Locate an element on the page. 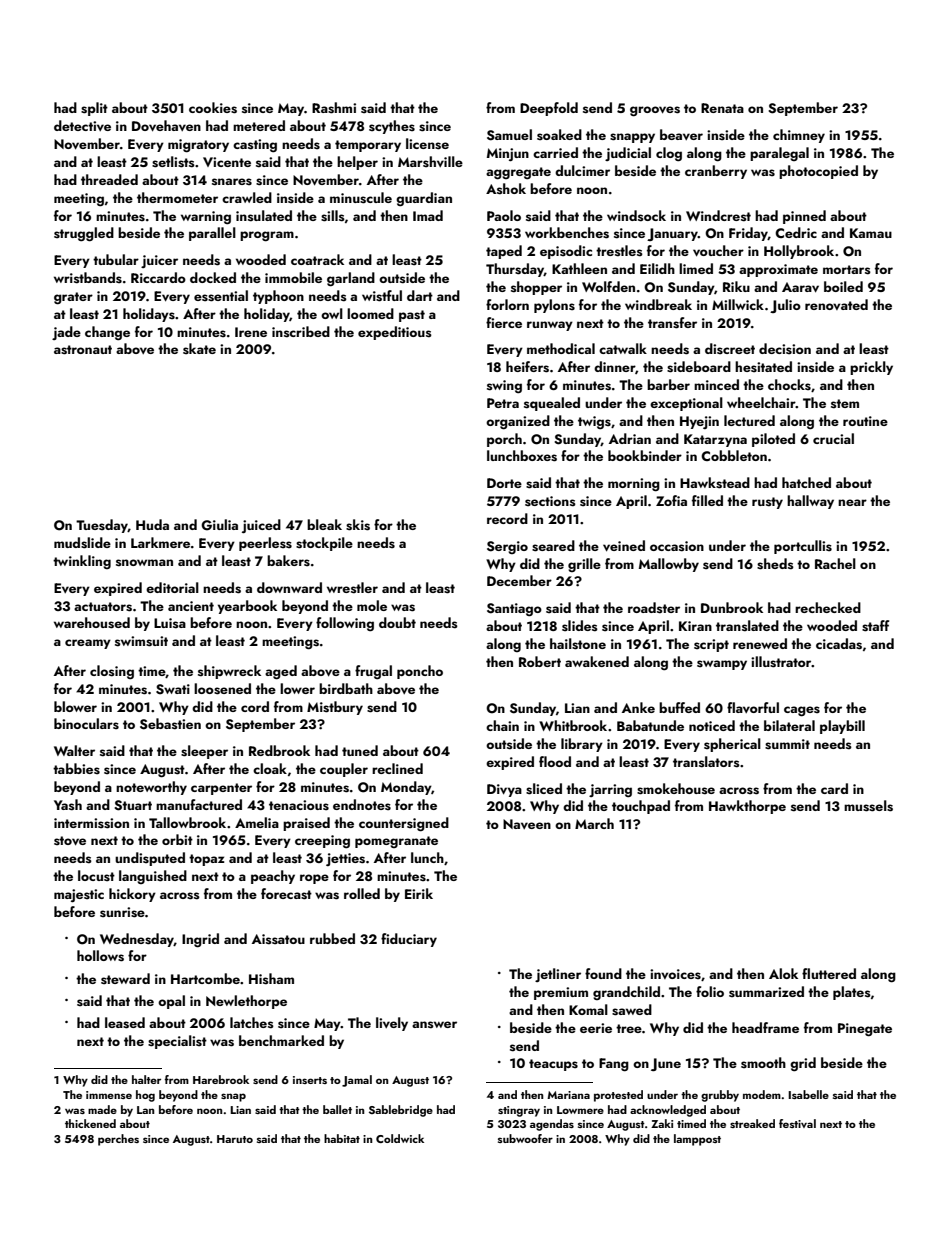 This document has width=952, height=1233. Kamau is located at coordinates (871, 233).
